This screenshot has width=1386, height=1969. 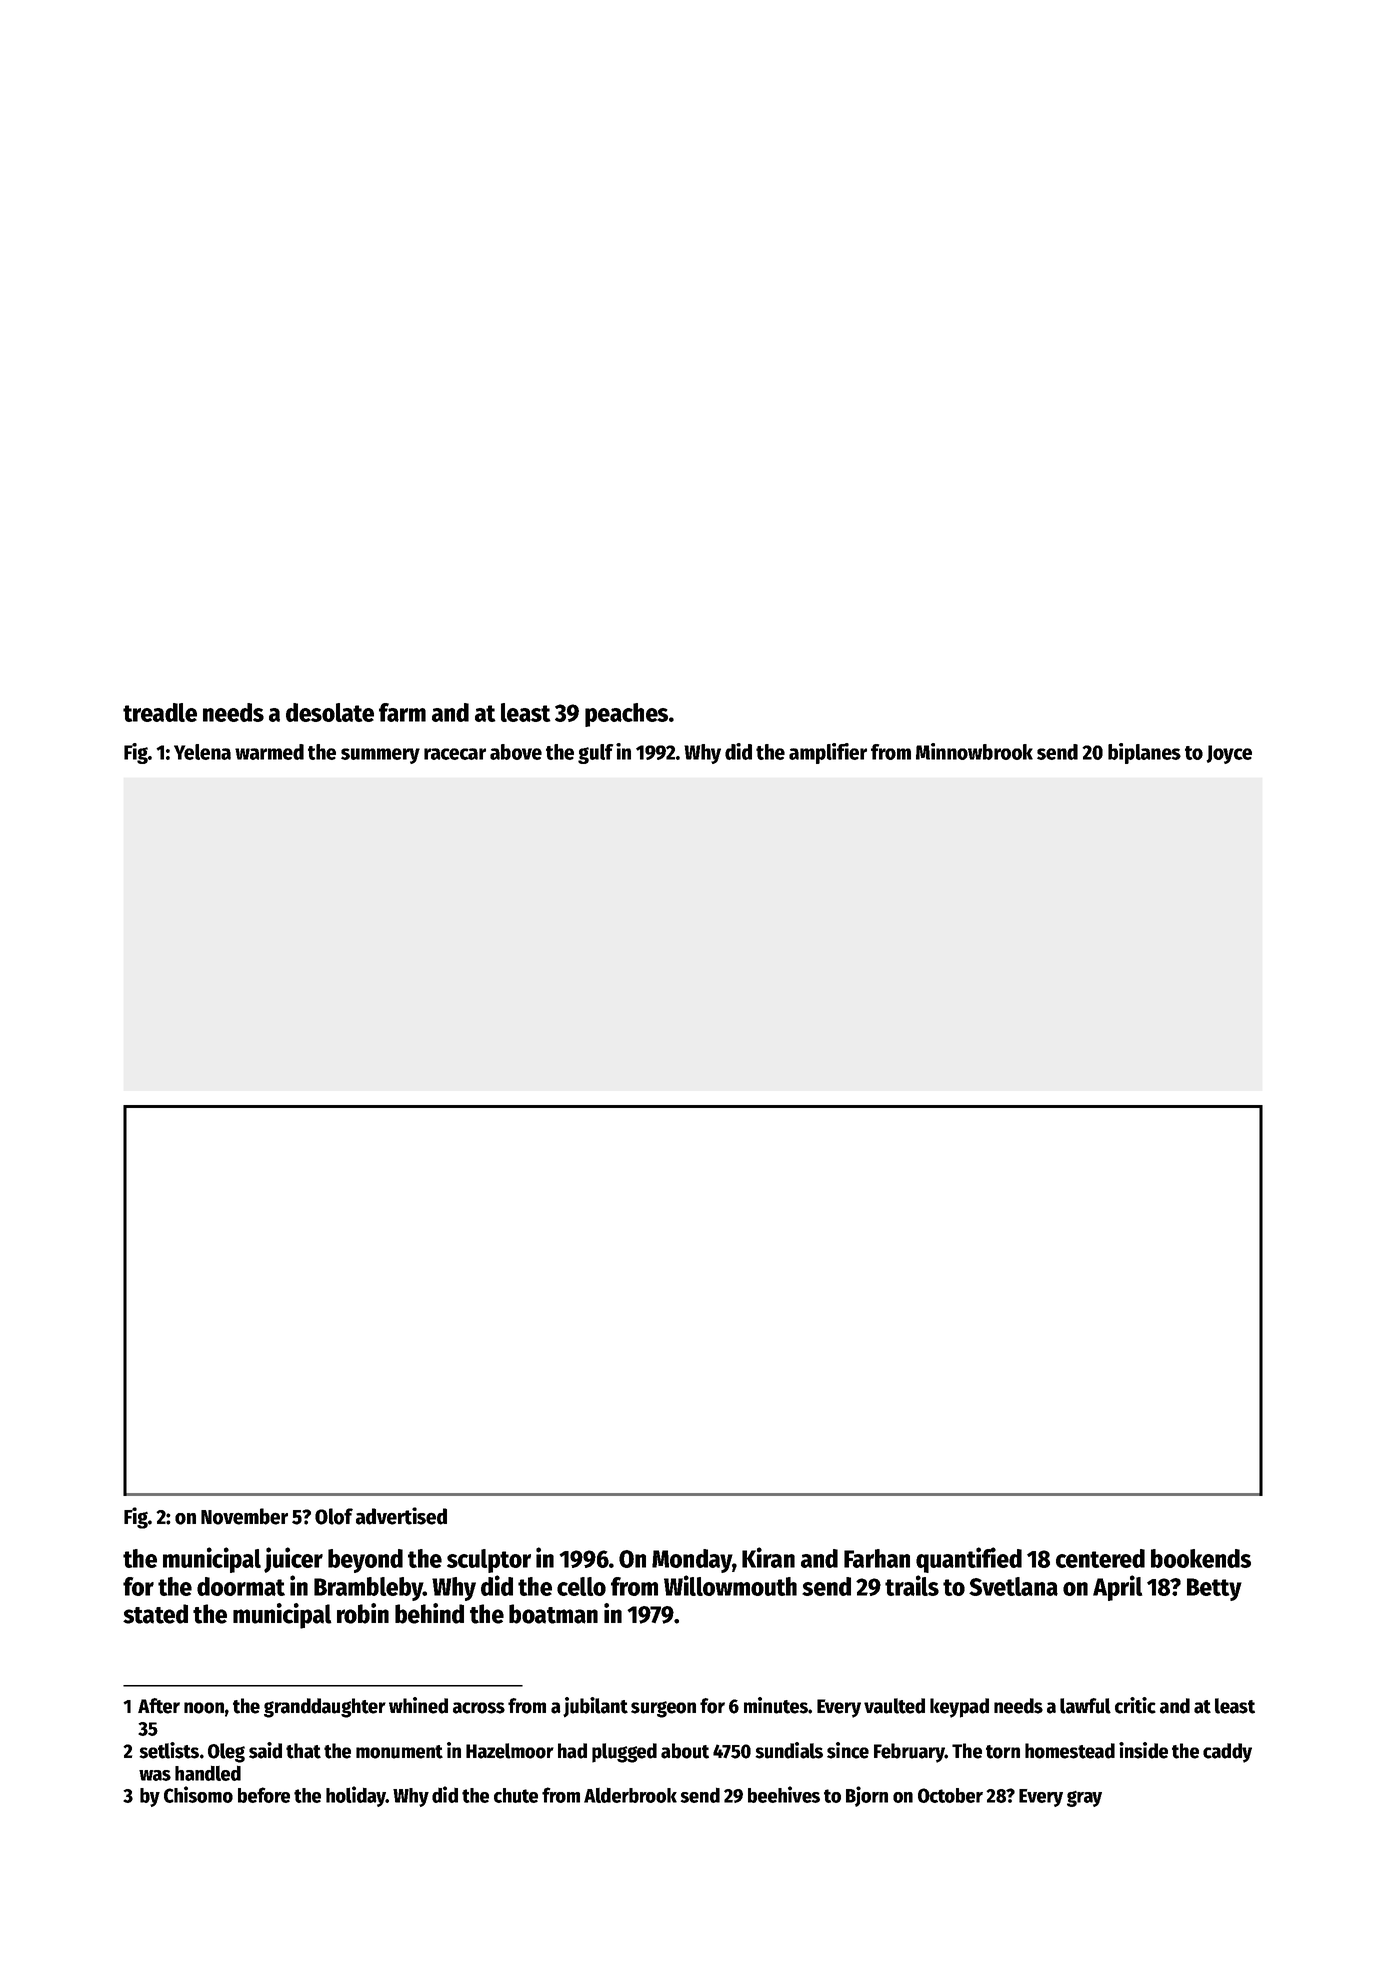 What do you see at coordinates (1100, 1558) in the screenshot?
I see `centered` at bounding box center [1100, 1558].
